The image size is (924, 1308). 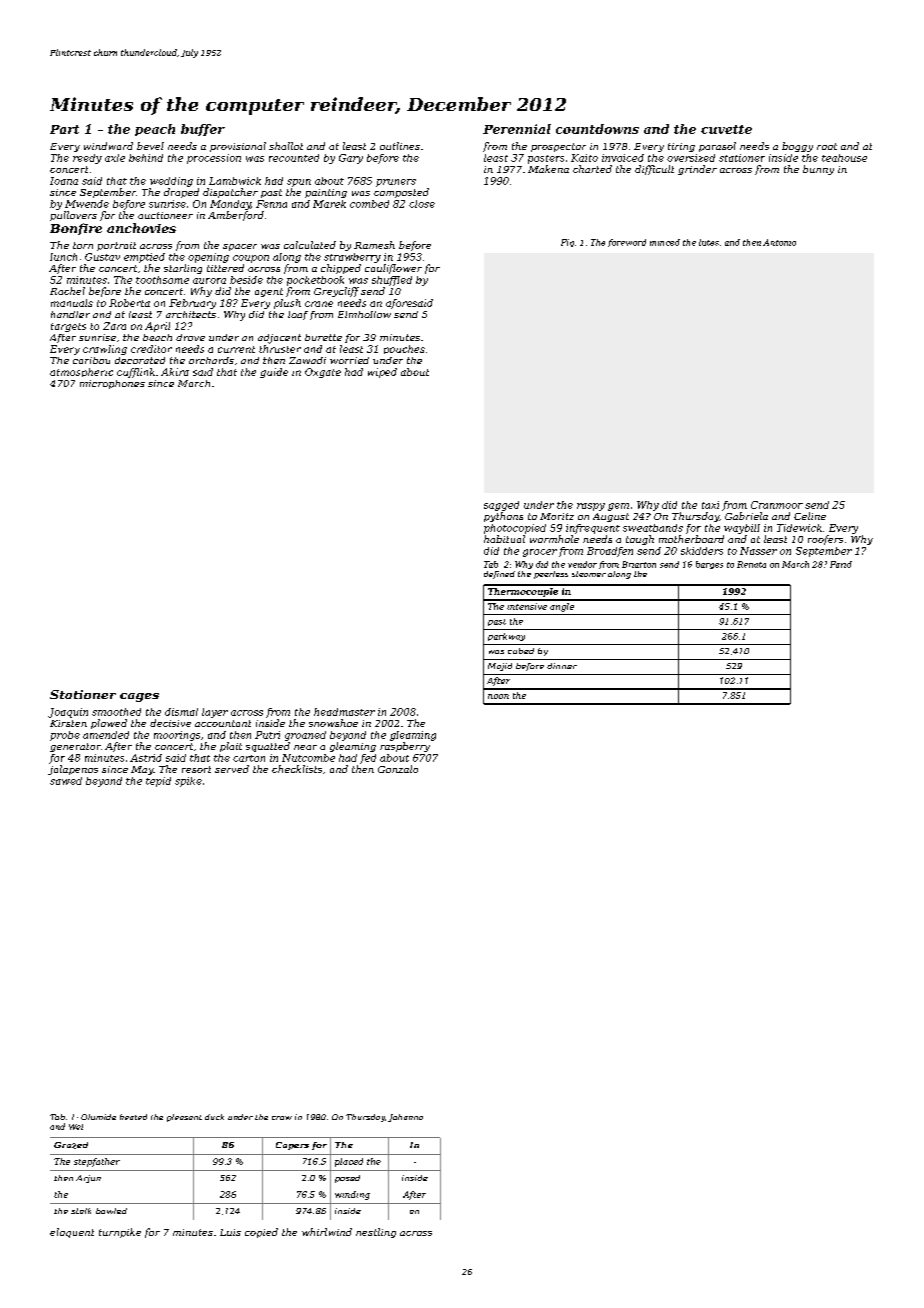 I want to click on barges, so click(x=709, y=565).
